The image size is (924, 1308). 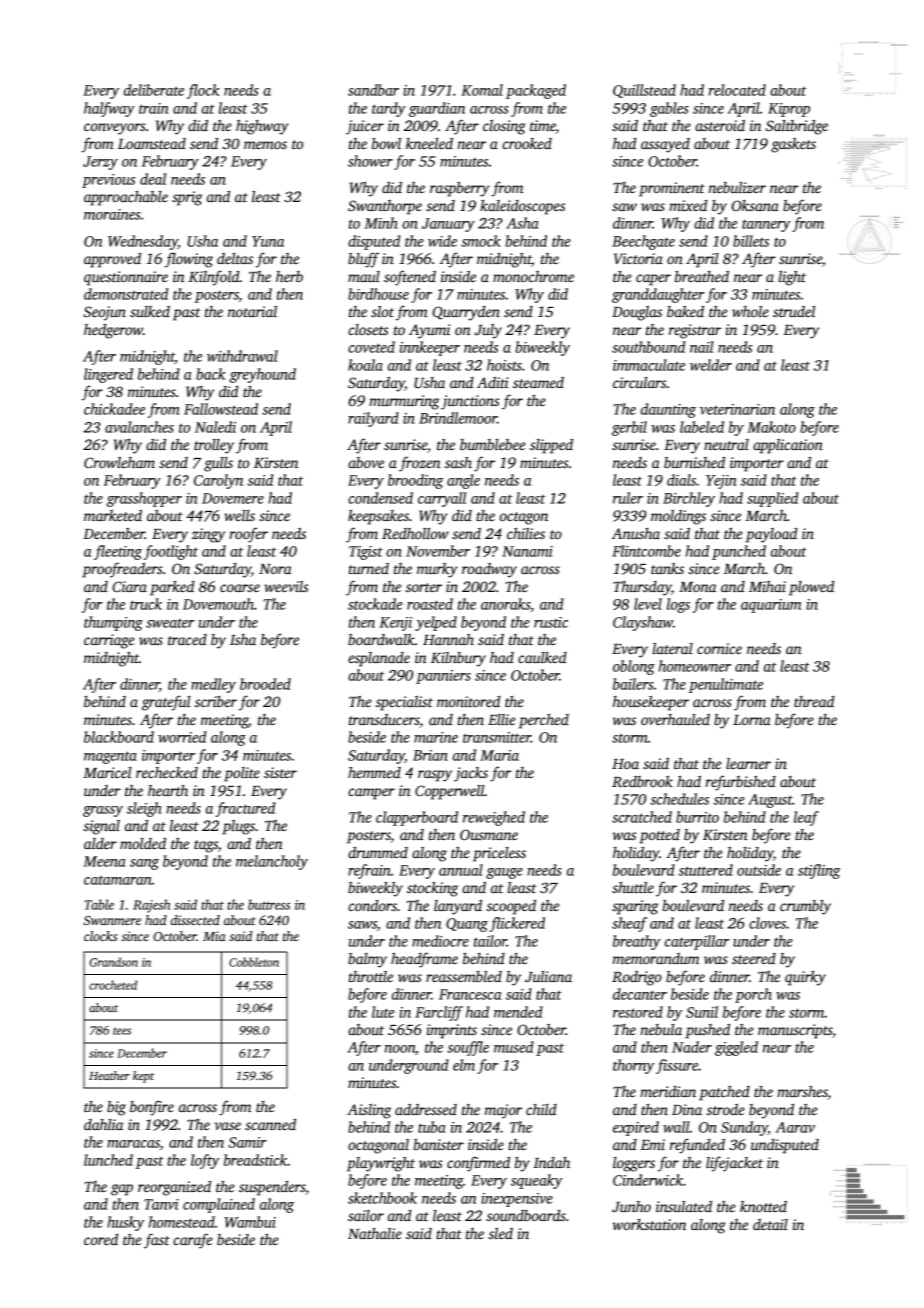 I want to click on Wambui, so click(x=250, y=1222).
